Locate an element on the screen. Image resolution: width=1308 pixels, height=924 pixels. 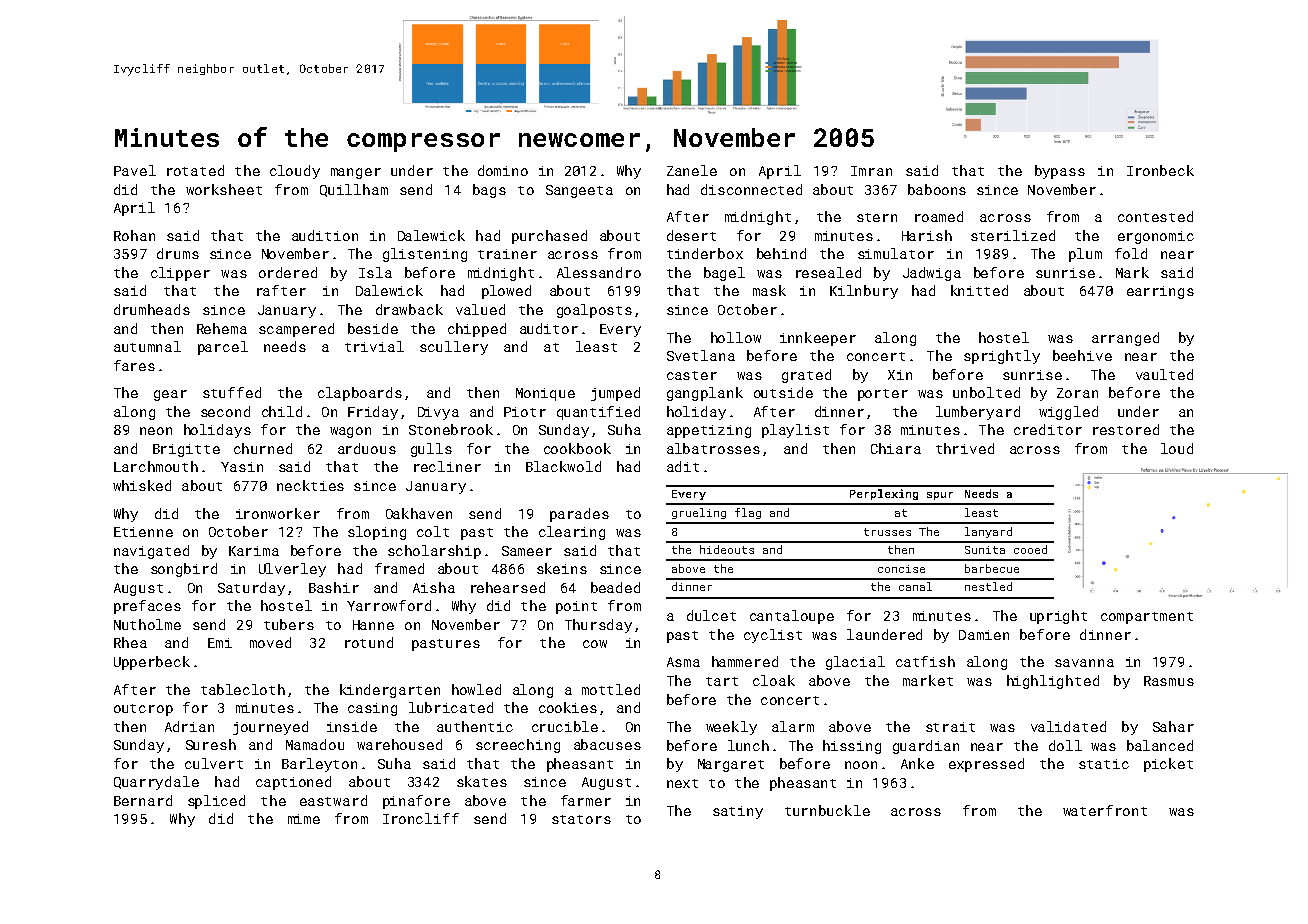
Quarrydale is located at coordinates (156, 783).
